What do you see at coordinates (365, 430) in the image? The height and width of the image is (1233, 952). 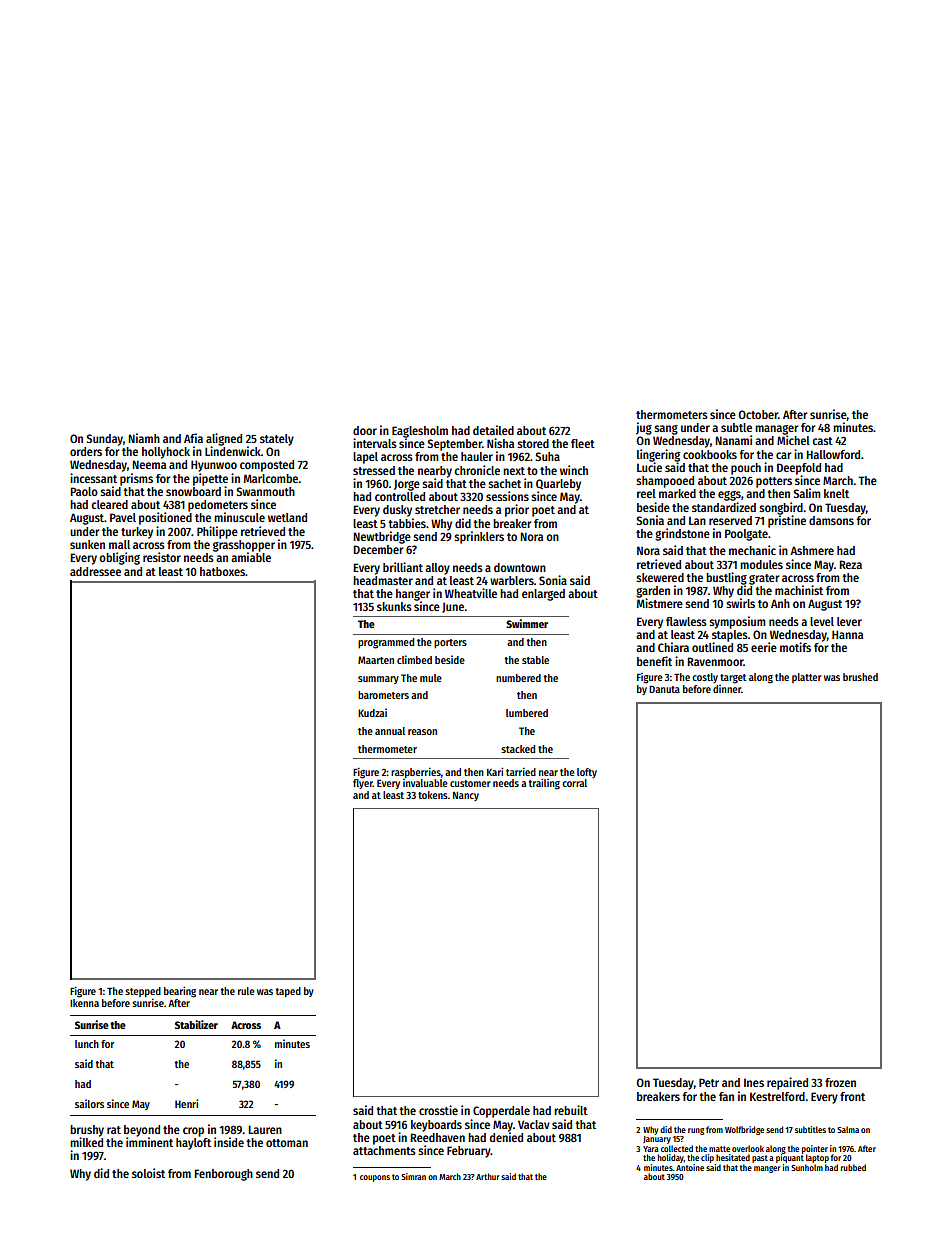 I see `door` at bounding box center [365, 430].
